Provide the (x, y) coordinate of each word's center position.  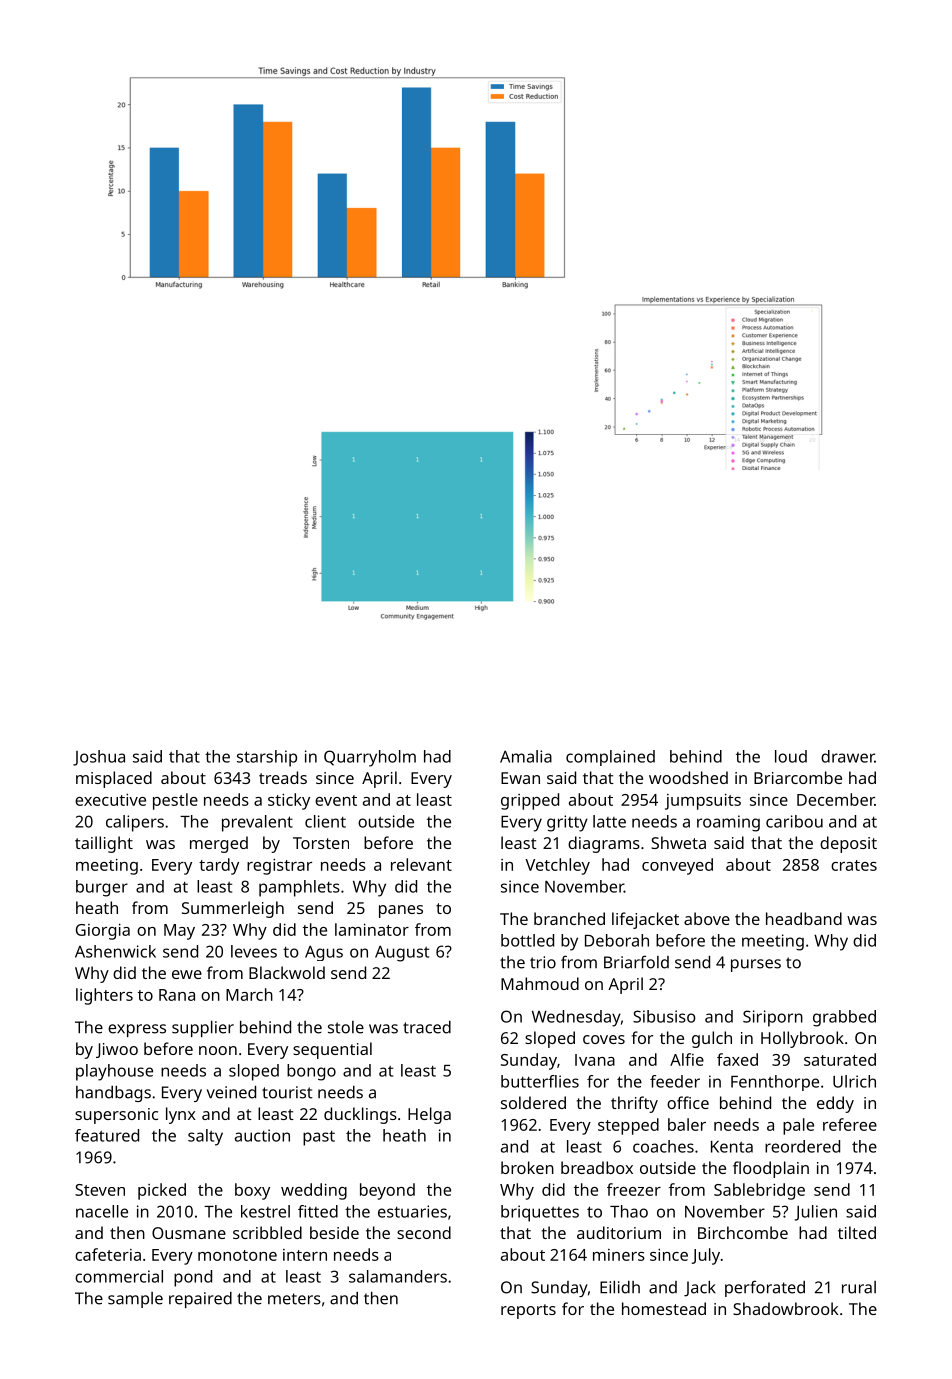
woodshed (688, 777)
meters (294, 1299)
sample (135, 1300)
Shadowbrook (785, 1308)
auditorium (619, 1232)
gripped (530, 801)
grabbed (844, 1018)
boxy (252, 1191)
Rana (177, 995)
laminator (372, 929)
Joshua (99, 758)
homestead (664, 1308)
